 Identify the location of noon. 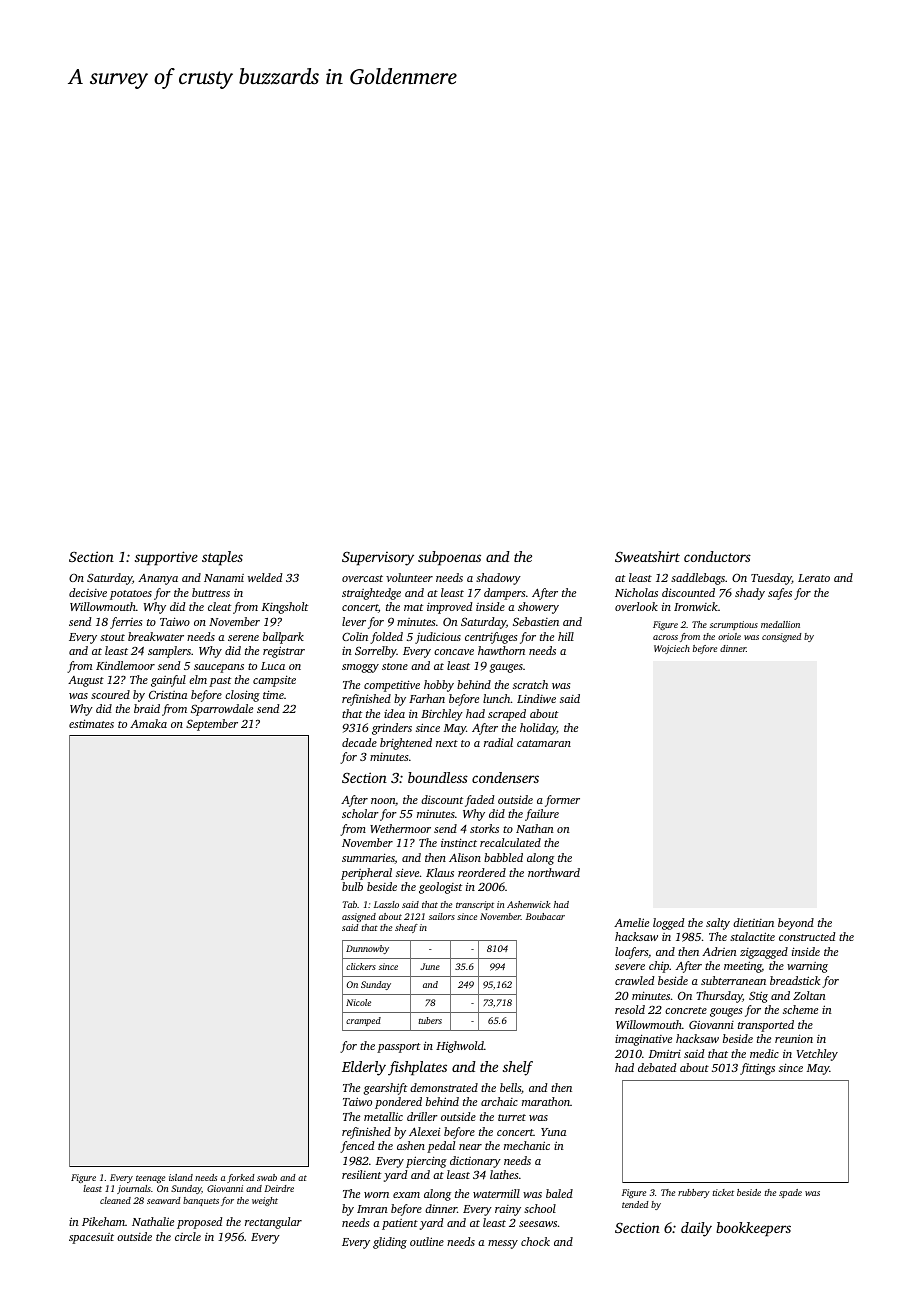
(383, 801).
